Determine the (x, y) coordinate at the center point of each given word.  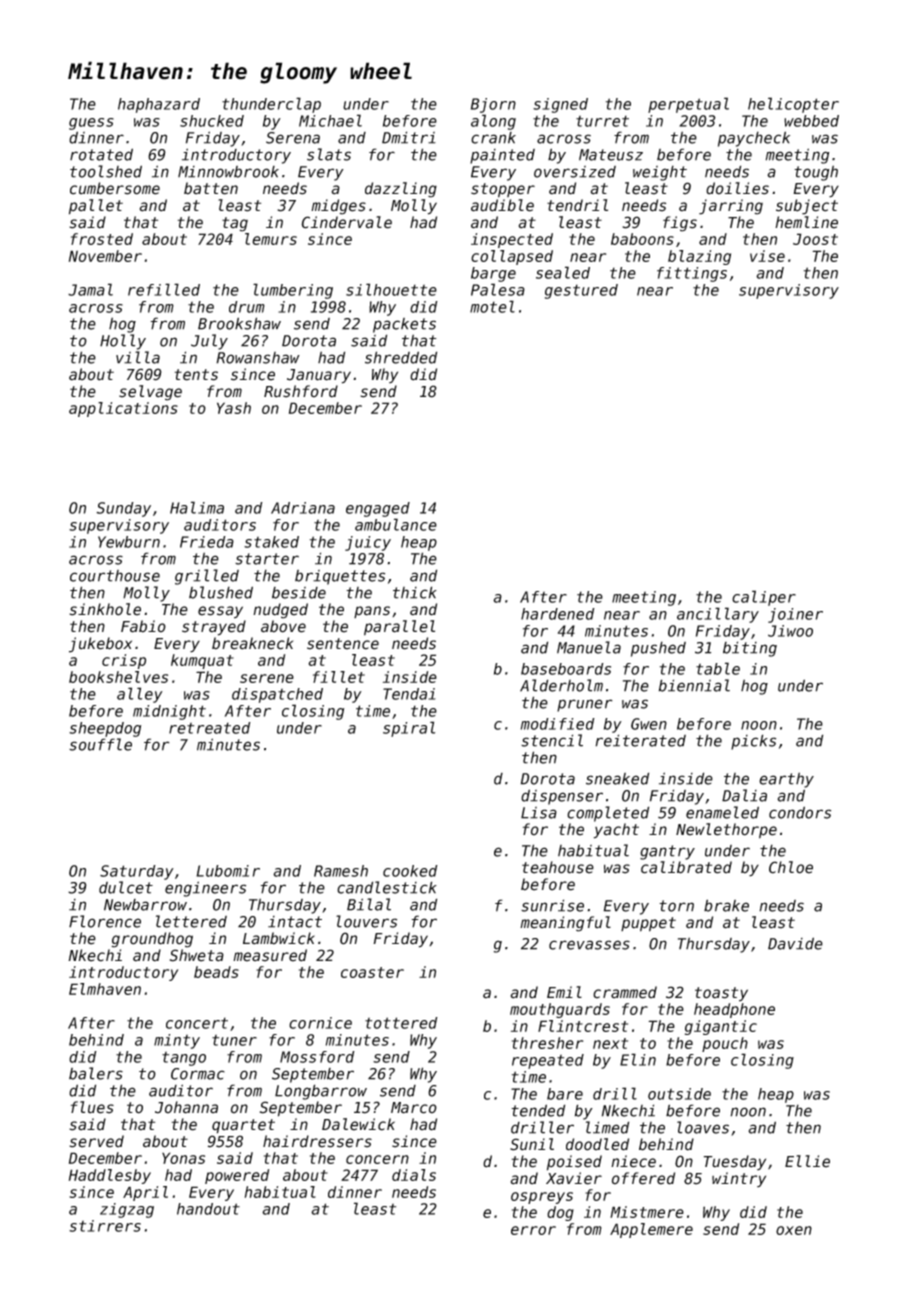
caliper (764, 598)
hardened (558, 614)
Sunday (123, 509)
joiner (795, 615)
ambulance (396, 524)
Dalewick (358, 1124)
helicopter (793, 105)
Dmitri (409, 137)
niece (633, 1161)
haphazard (159, 105)
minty (177, 1041)
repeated (548, 1061)
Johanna (186, 1107)
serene (267, 678)
